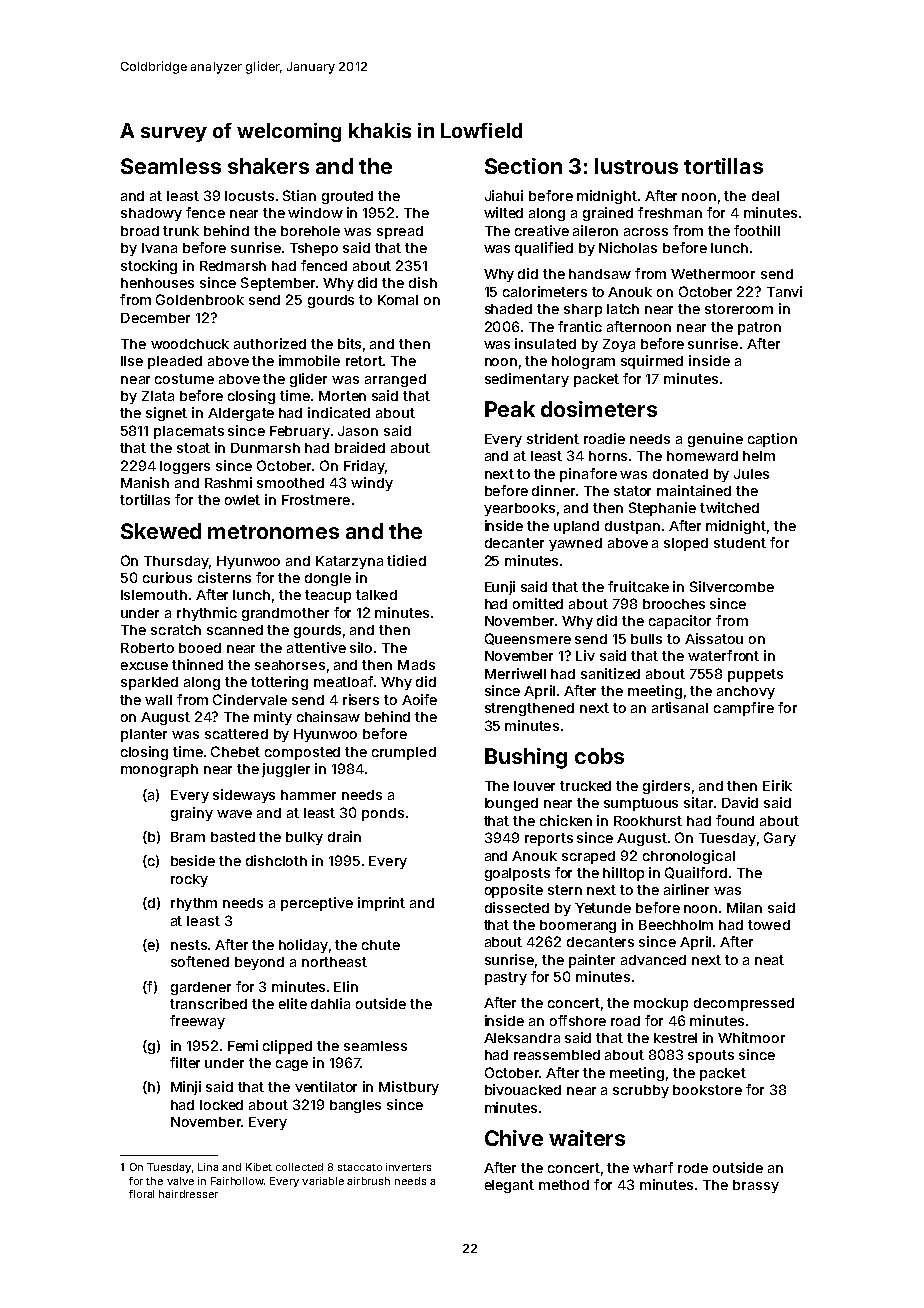 This screenshot has width=924, height=1308. I want to click on Chebet, so click(235, 751).
